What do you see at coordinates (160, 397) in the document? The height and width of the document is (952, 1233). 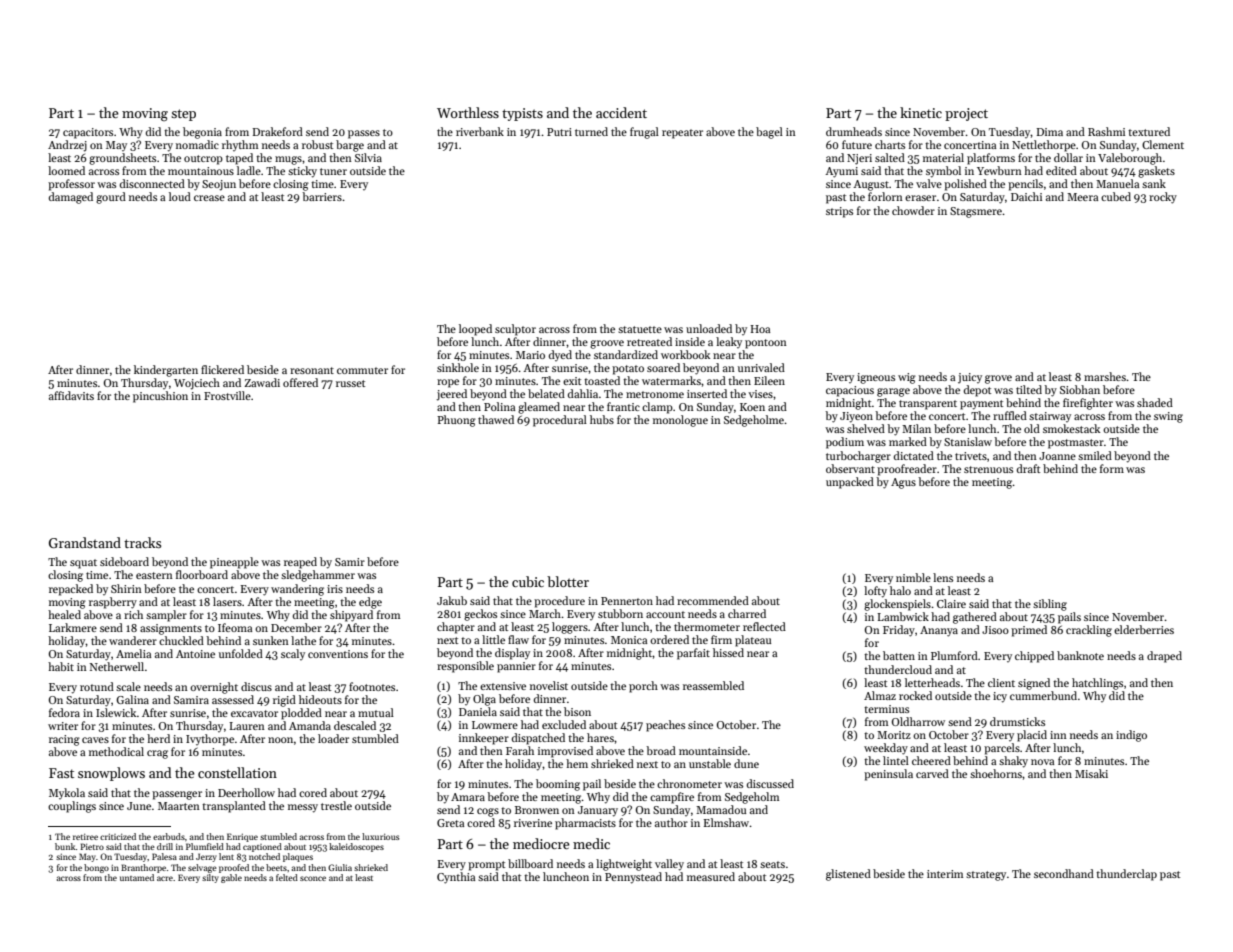 I see `pincushion` at bounding box center [160, 397].
